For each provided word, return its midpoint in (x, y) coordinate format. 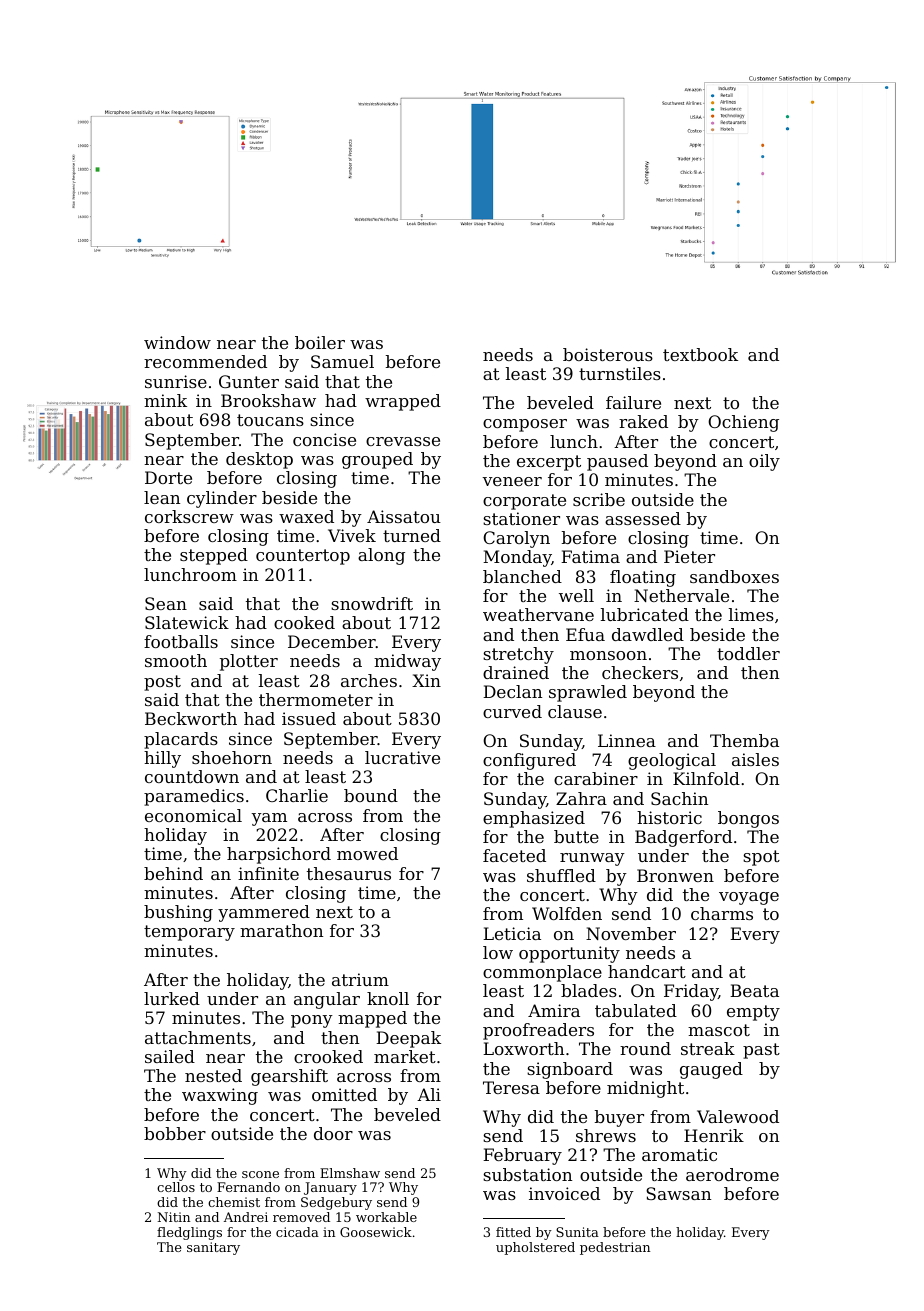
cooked (304, 622)
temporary (189, 933)
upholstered (535, 1248)
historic (669, 817)
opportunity (569, 954)
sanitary (213, 1248)
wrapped (403, 402)
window (177, 342)
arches (369, 680)
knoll (388, 998)
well (576, 595)
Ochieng (743, 423)
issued (309, 718)
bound (371, 795)
